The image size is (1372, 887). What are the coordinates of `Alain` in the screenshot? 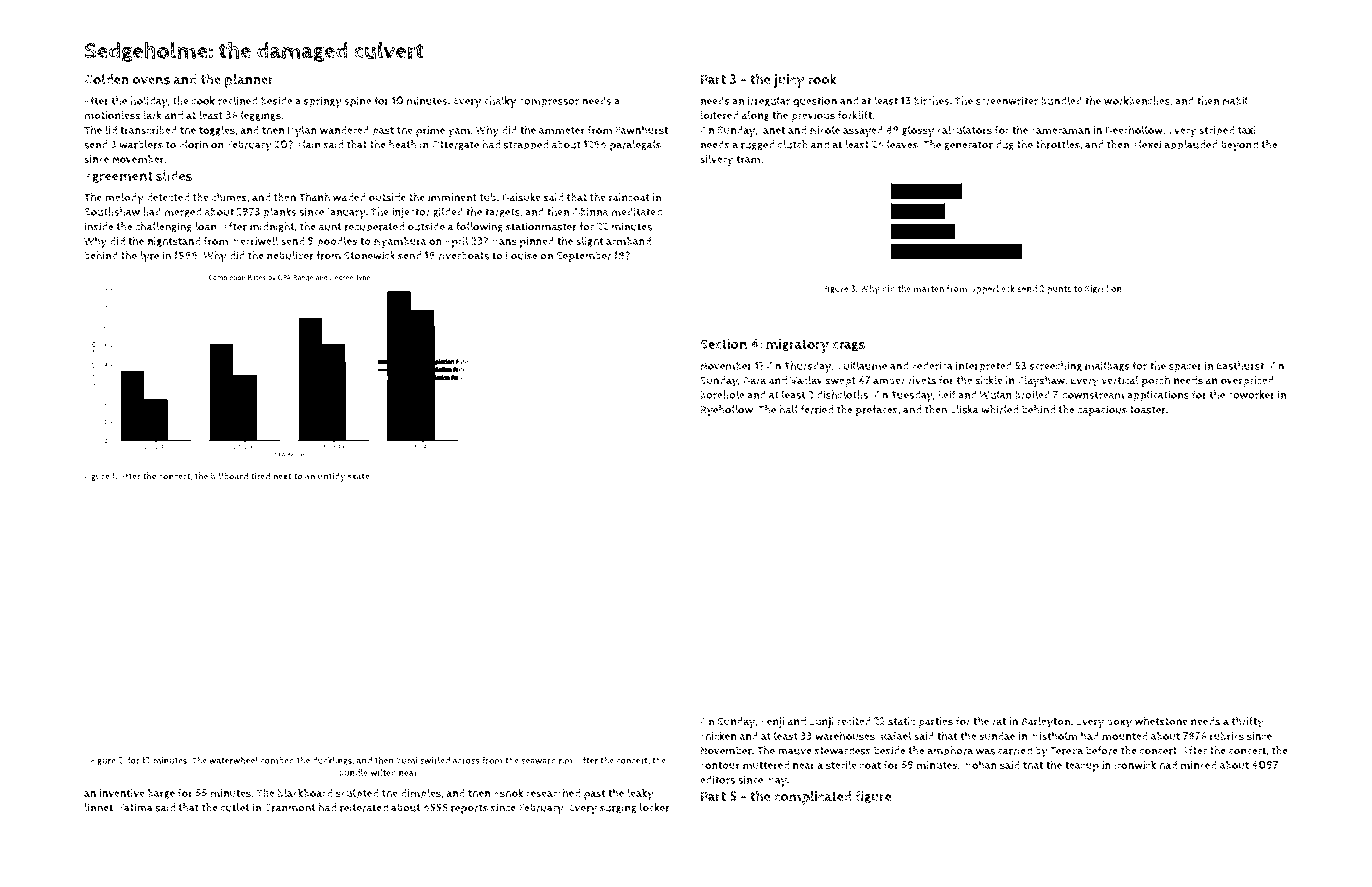 It's located at (308, 144).
